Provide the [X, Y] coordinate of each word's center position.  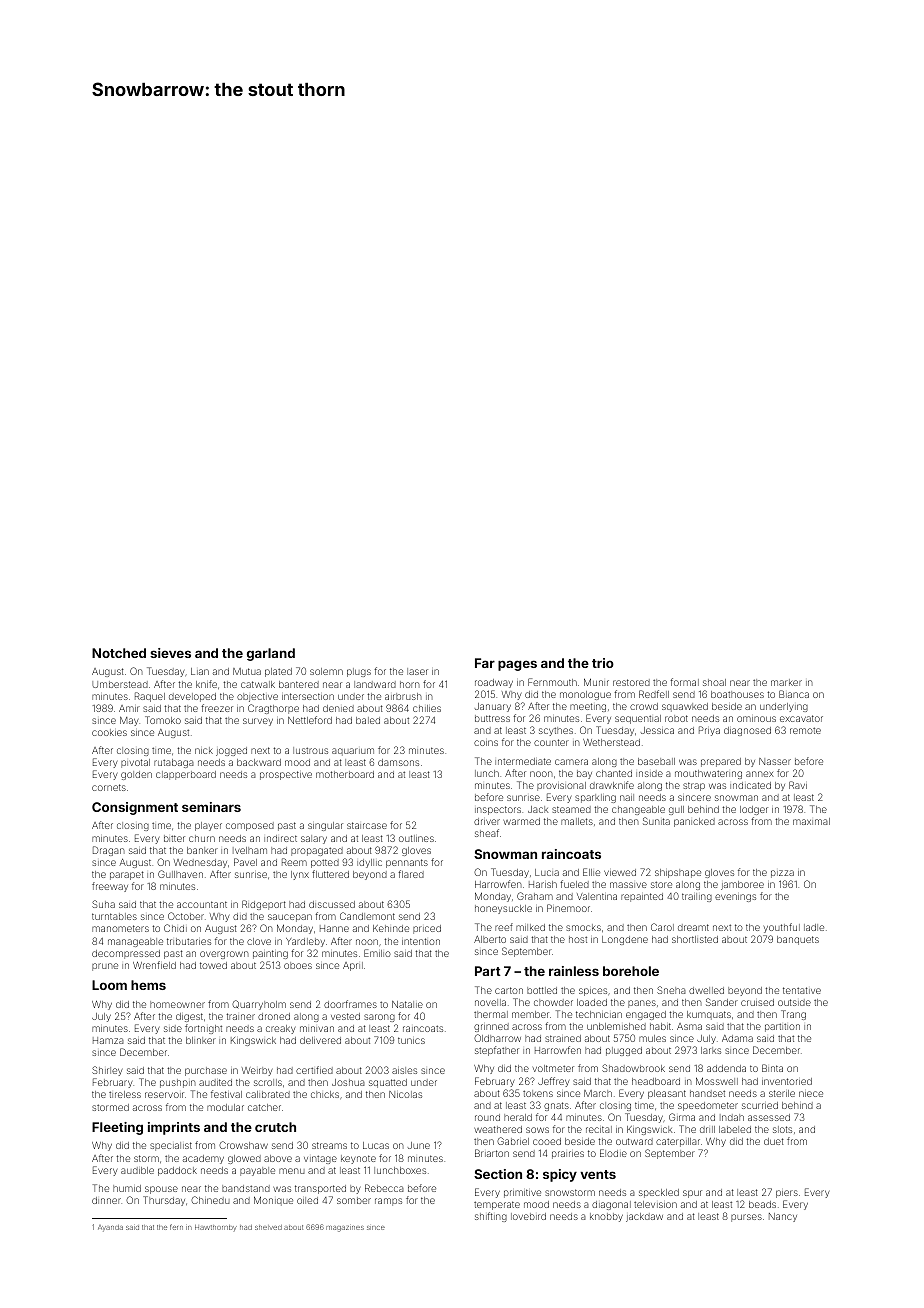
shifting [491, 1217]
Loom [109, 985]
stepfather [497, 1051]
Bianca [794, 694]
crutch [275, 1127]
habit [660, 1026]
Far [485, 663]
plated [278, 672]
